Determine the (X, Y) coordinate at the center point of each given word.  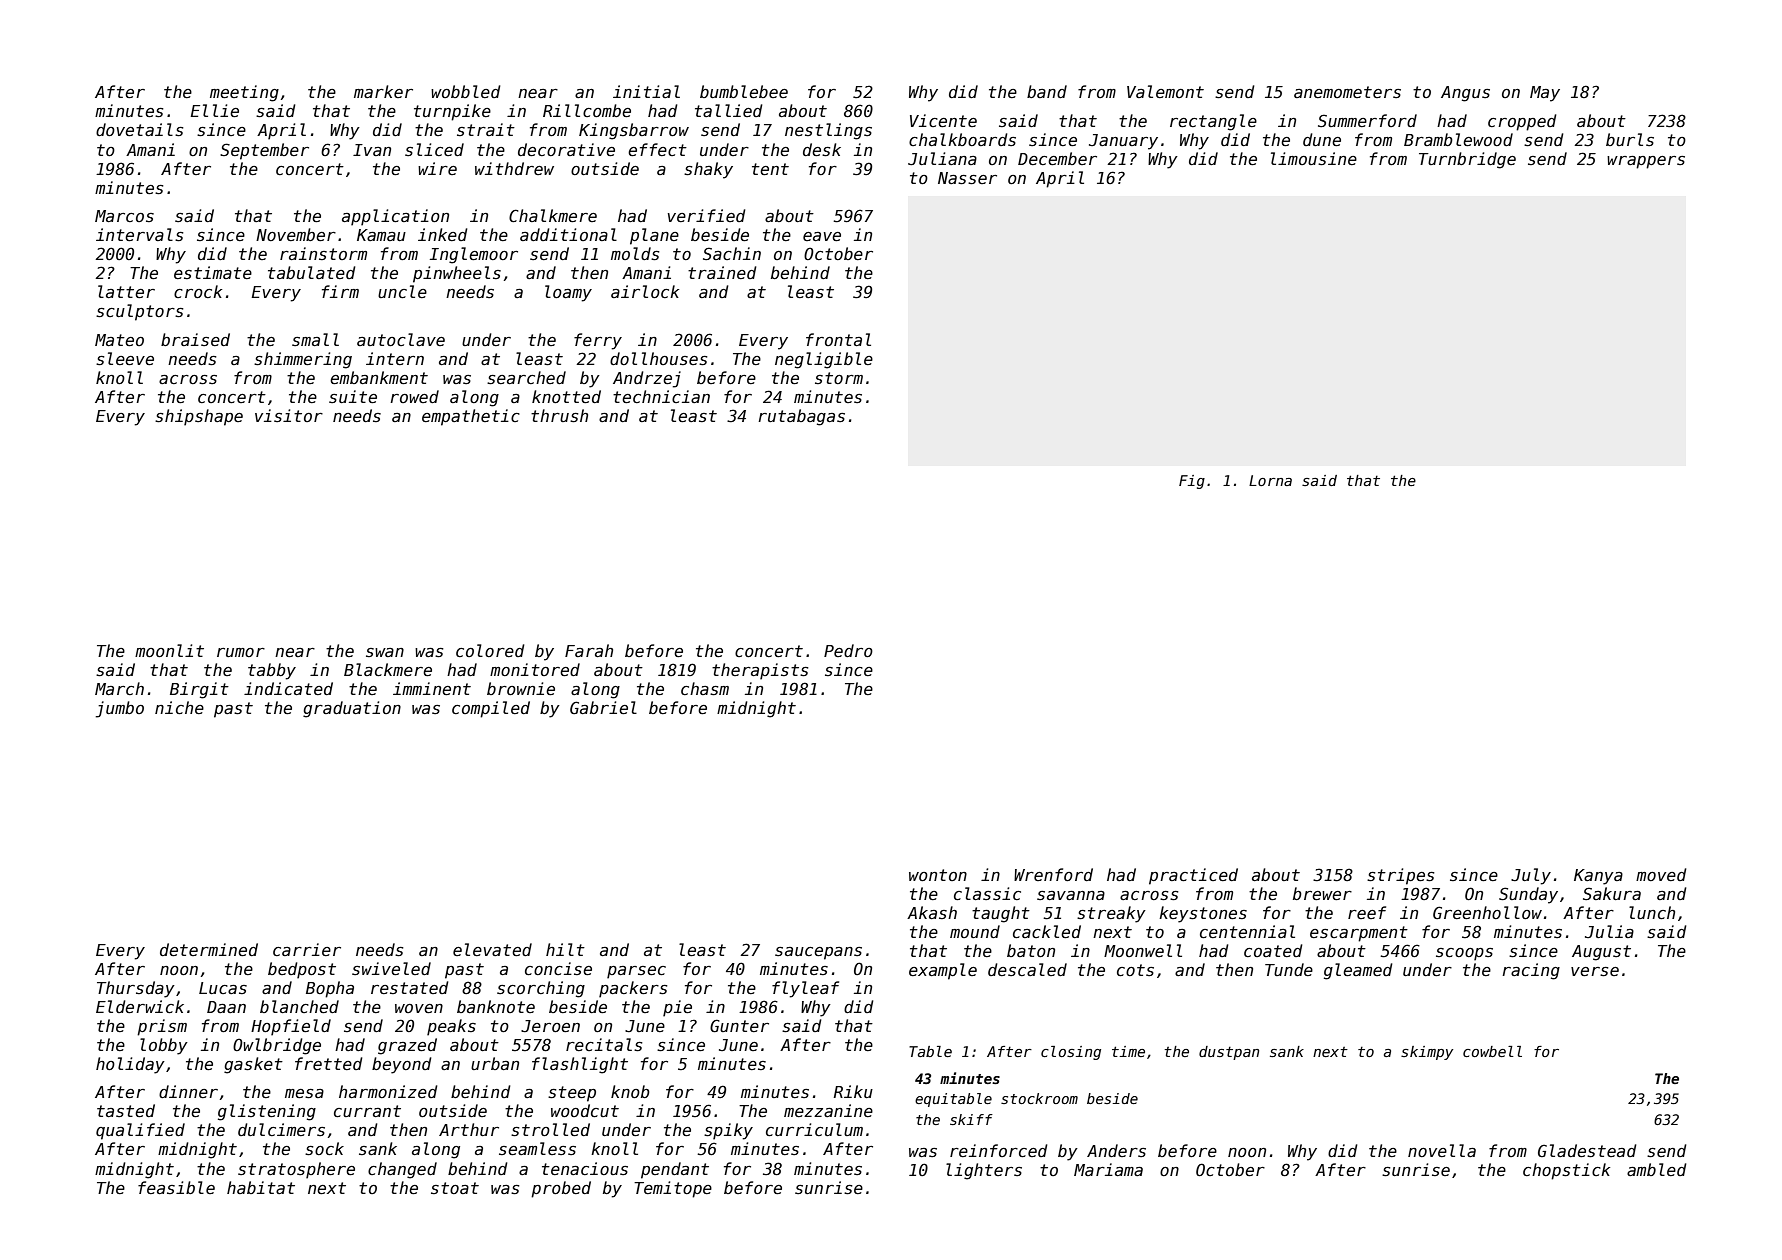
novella (1442, 1150)
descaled (1027, 969)
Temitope (673, 1189)
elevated (492, 949)
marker (383, 91)
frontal (838, 339)
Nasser (967, 178)
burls (1630, 139)
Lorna (1270, 480)
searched (526, 378)
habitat (261, 1187)
